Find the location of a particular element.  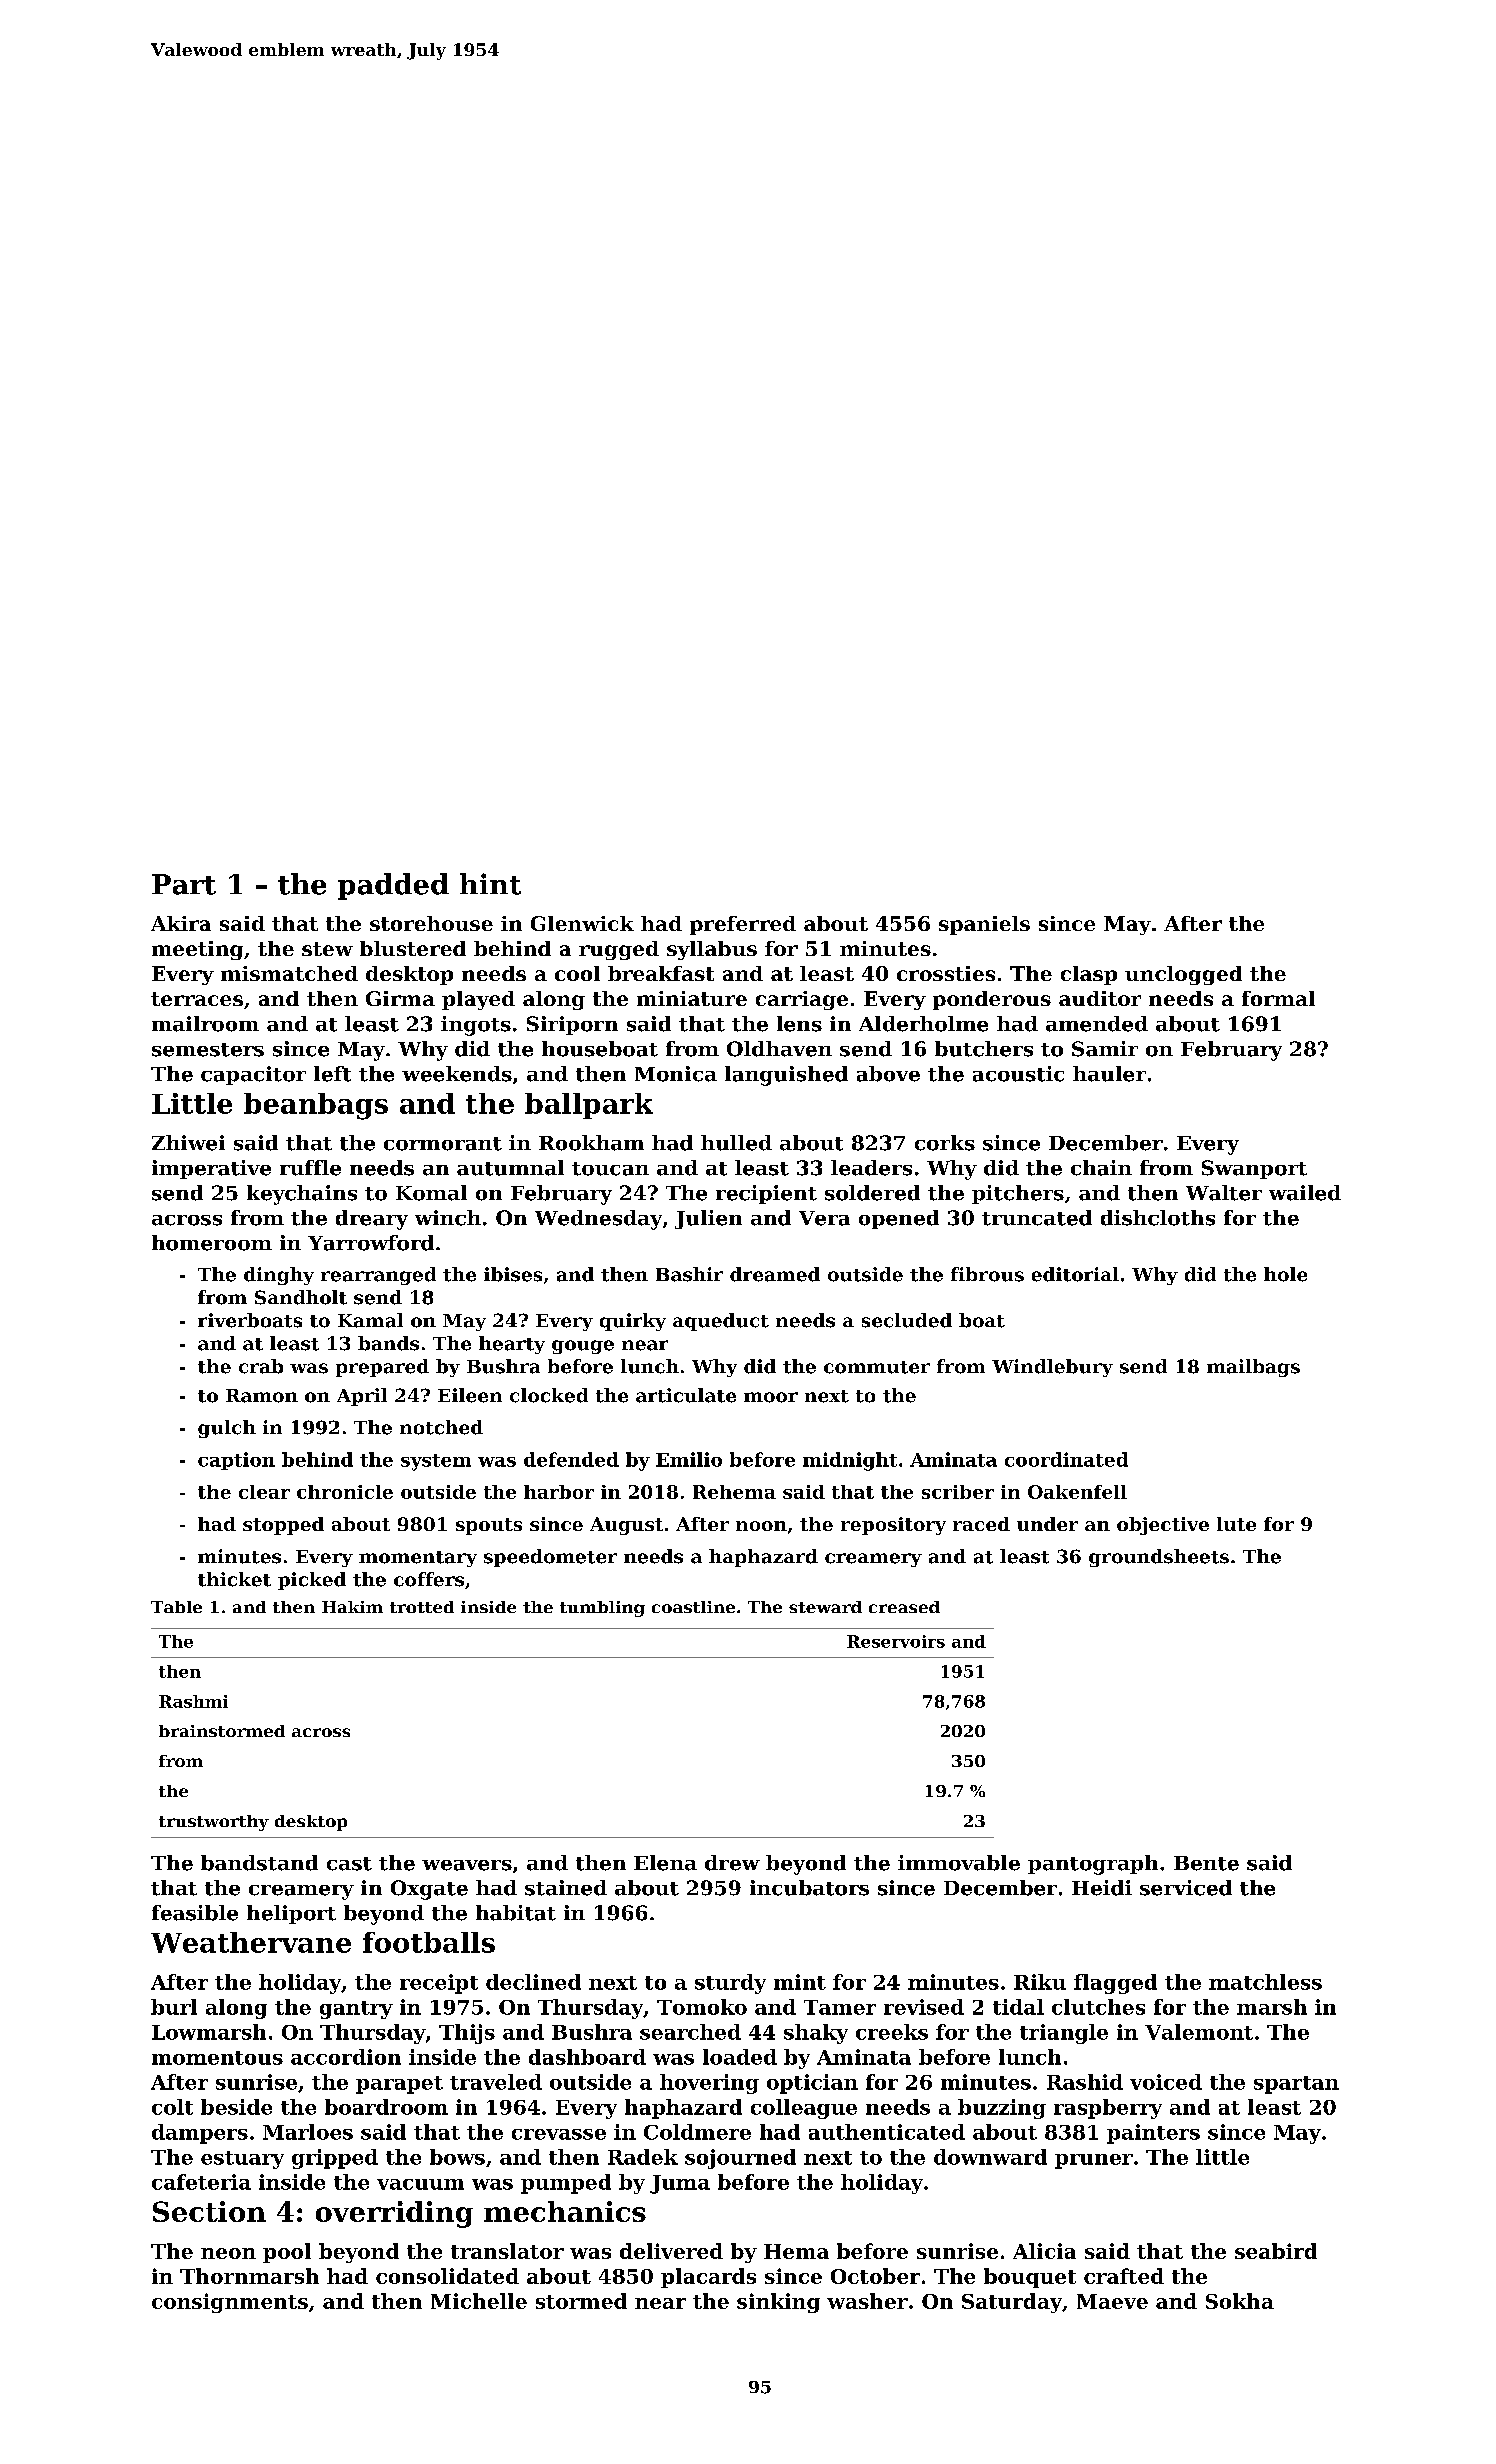

spaniels is located at coordinates (984, 925).
